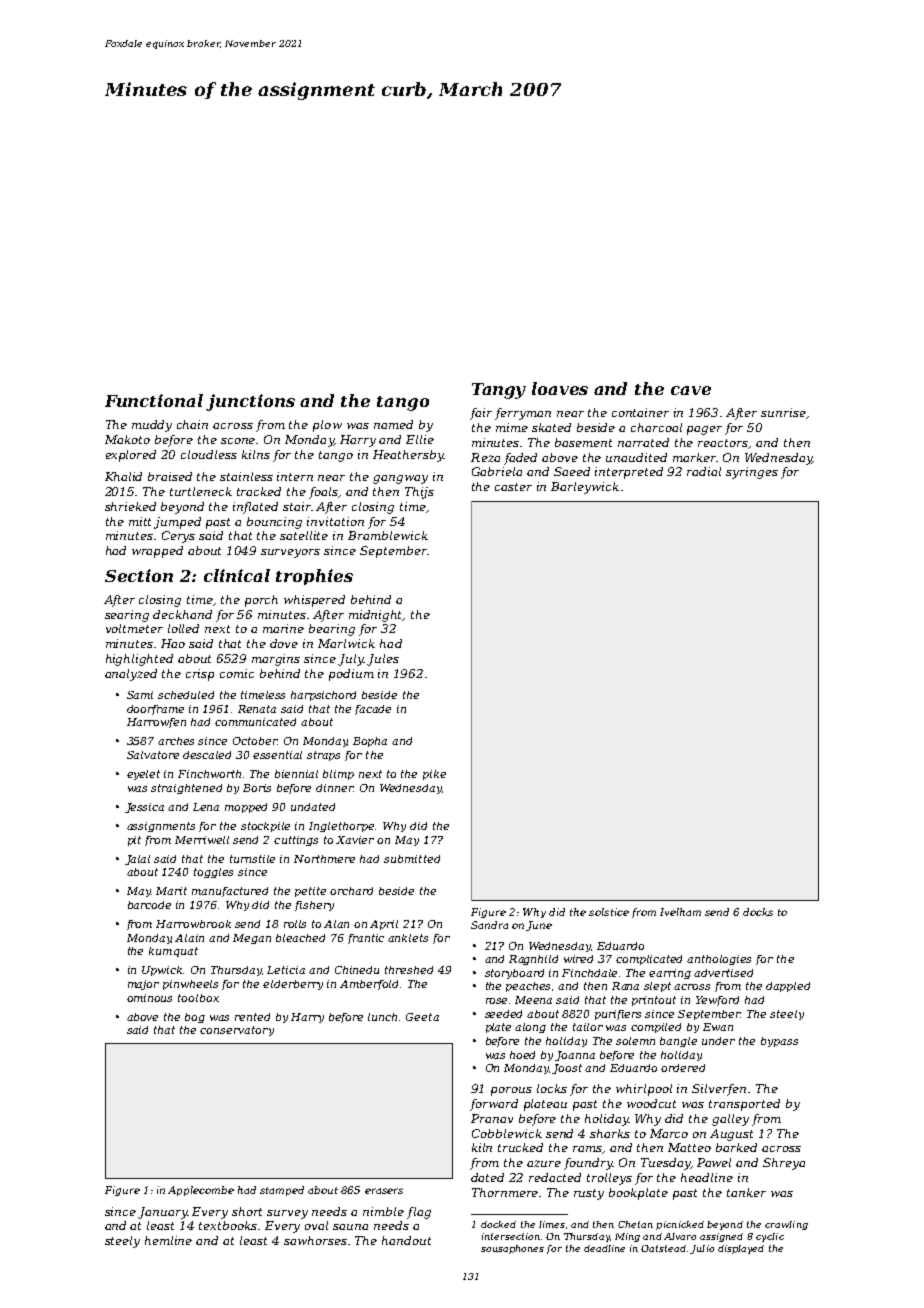  Describe the element at coordinates (143, 775) in the screenshot. I see `eyelet` at that location.
